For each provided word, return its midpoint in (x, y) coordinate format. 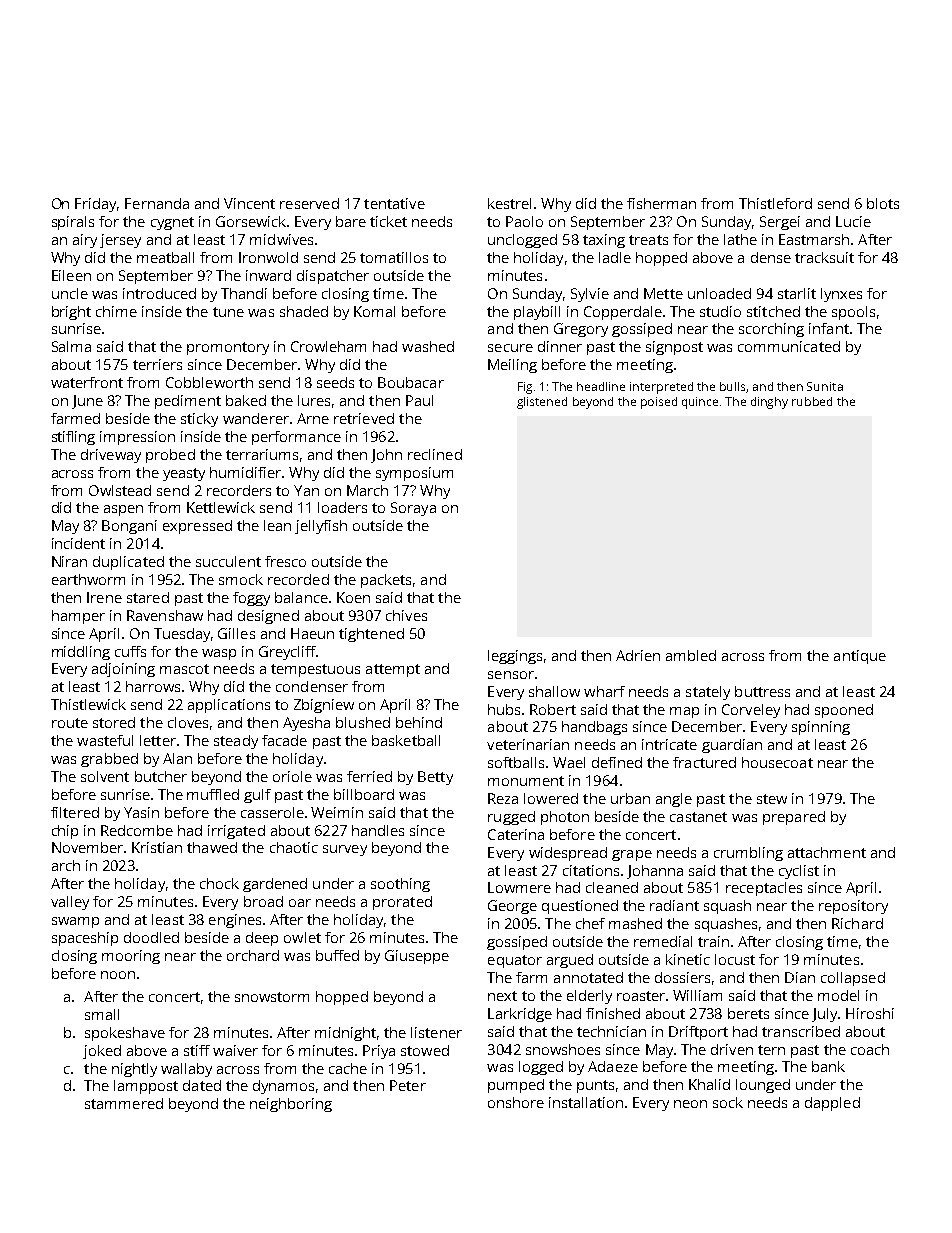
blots (883, 203)
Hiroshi (870, 1013)
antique (860, 657)
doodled (151, 937)
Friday (95, 205)
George (512, 907)
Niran (69, 561)
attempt (393, 670)
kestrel (509, 203)
